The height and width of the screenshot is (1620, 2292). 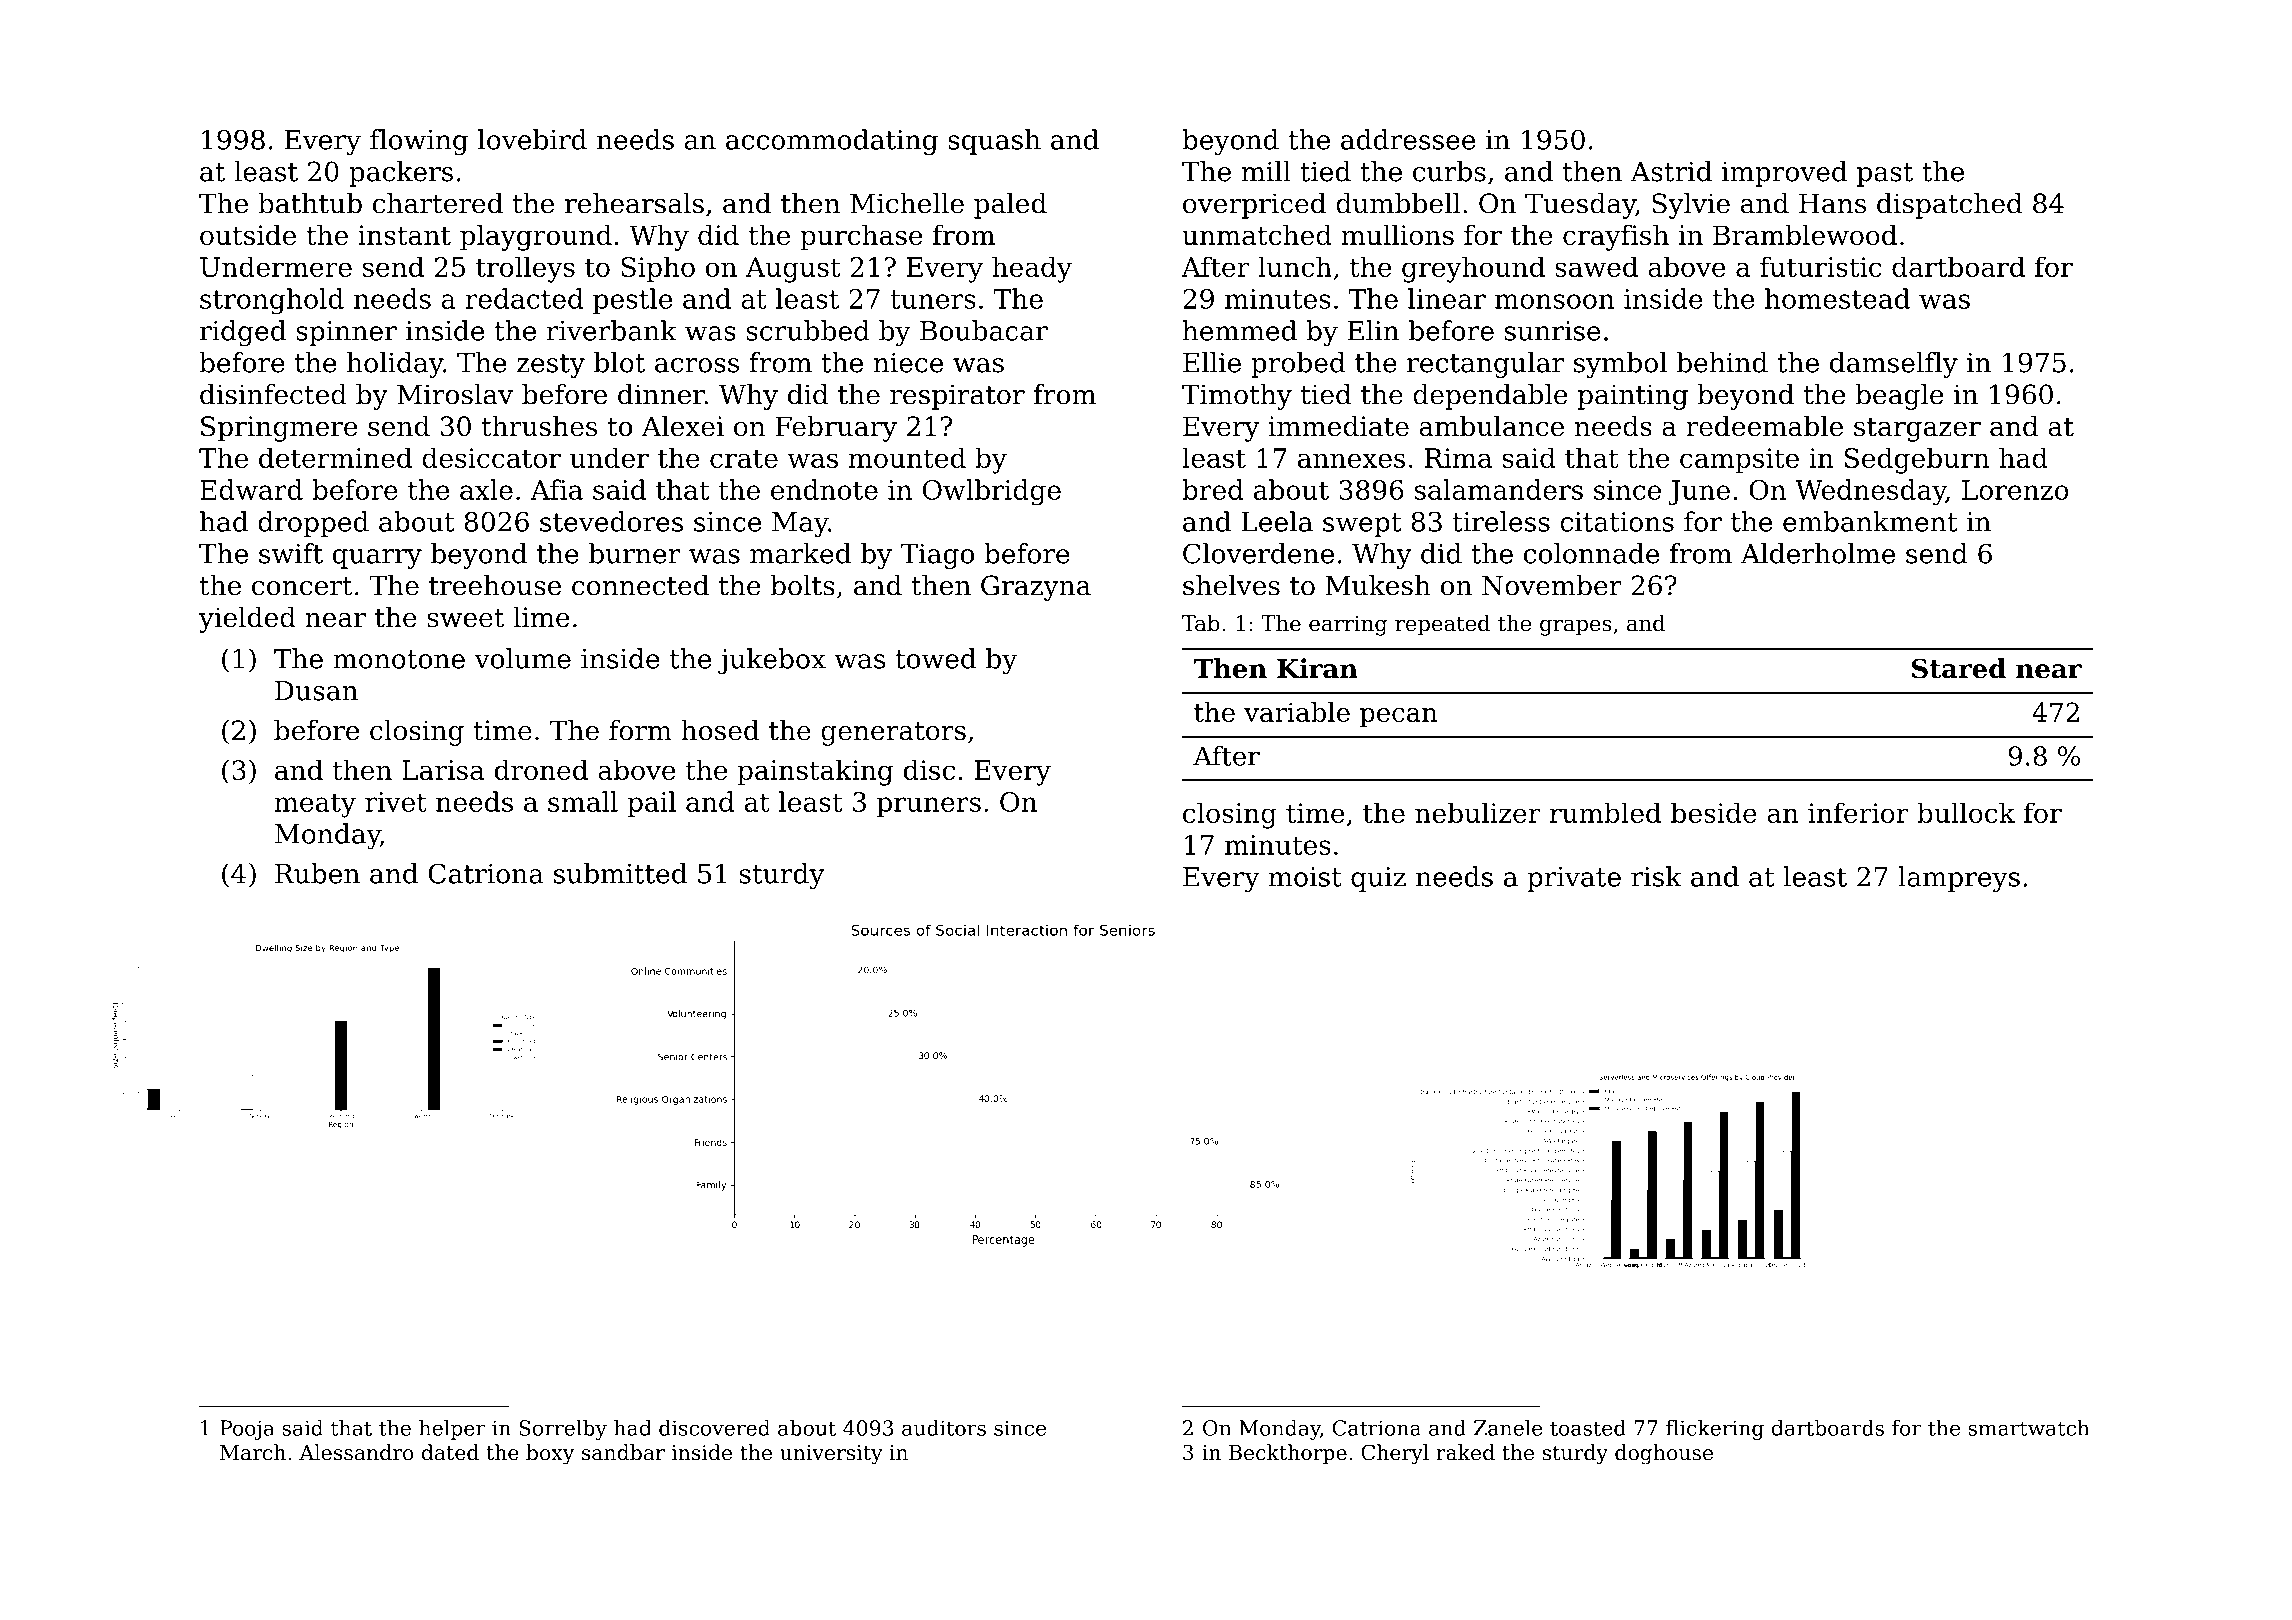 What do you see at coordinates (1959, 879) in the screenshot?
I see `lampreys` at bounding box center [1959, 879].
